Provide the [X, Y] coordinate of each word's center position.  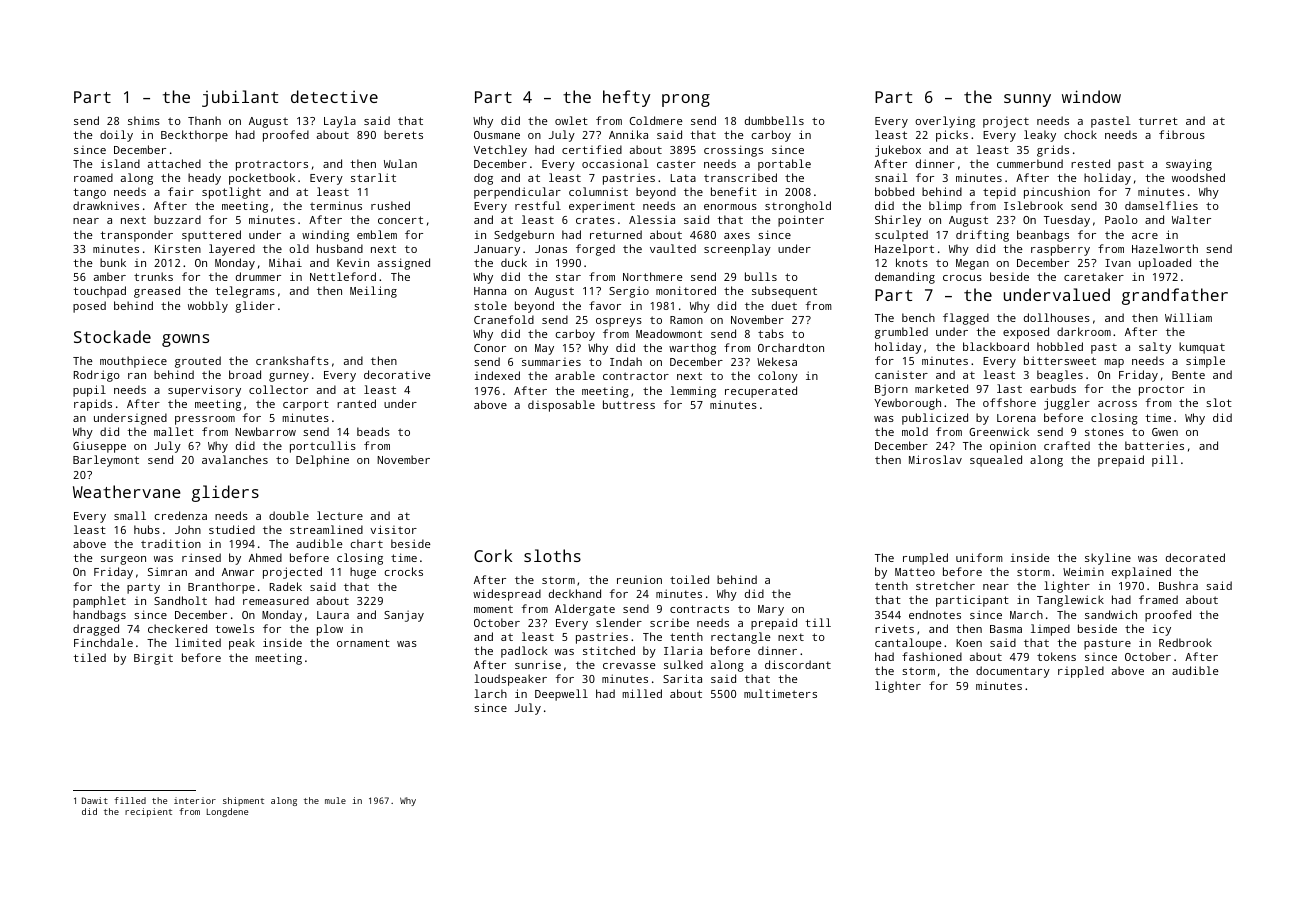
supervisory [204, 391]
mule [335, 800]
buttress [629, 404]
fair [181, 191]
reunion [639, 580]
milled [642, 693]
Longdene [227, 812]
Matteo [915, 572]
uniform [979, 557]
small [130, 515]
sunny [1027, 100]
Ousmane [497, 135]
